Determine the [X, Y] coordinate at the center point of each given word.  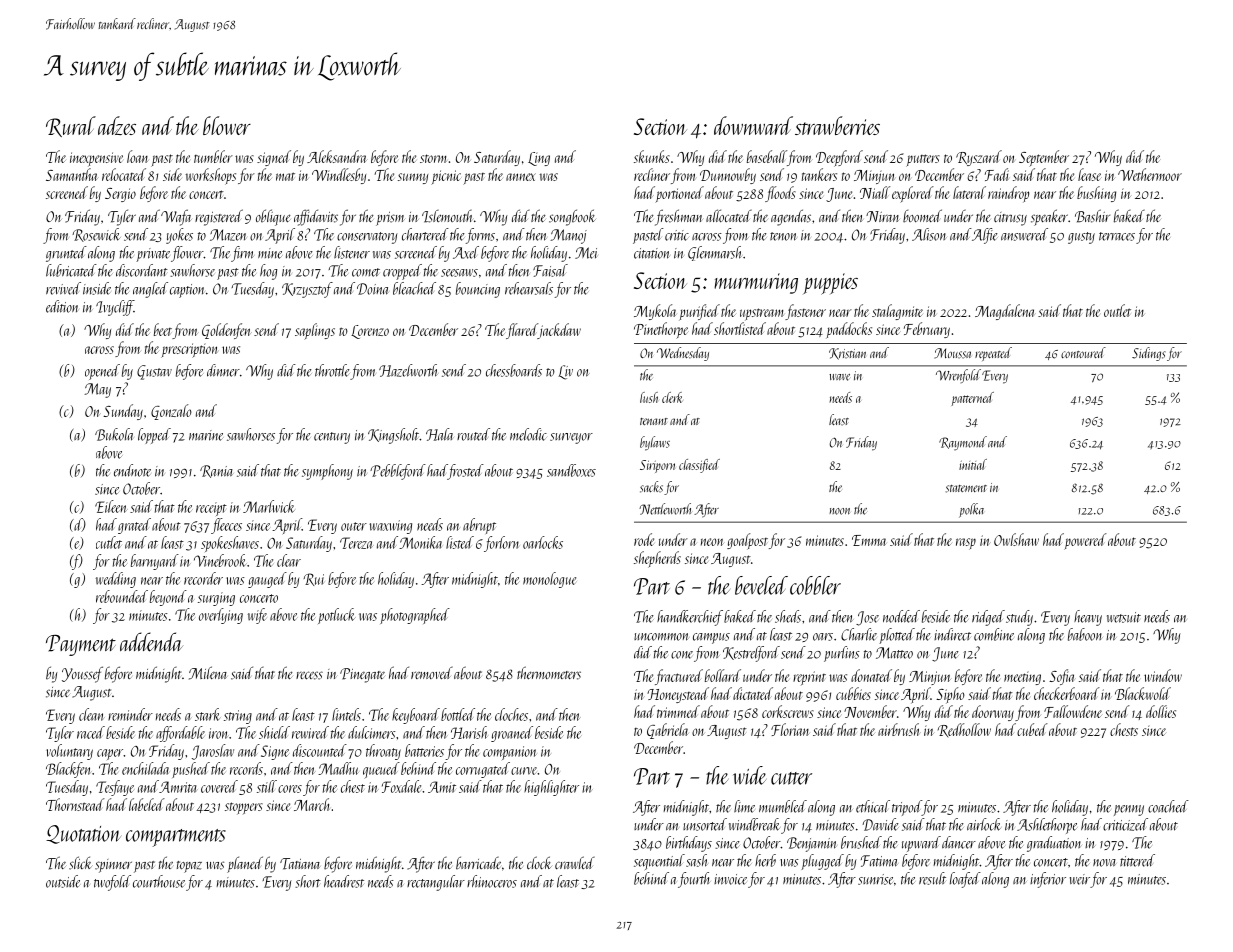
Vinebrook [220, 560]
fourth [694, 880]
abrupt [479, 526]
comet [366, 272]
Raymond [963, 443]
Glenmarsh [715, 253]
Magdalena [1004, 312]
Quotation [83, 834]
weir [1080, 879]
